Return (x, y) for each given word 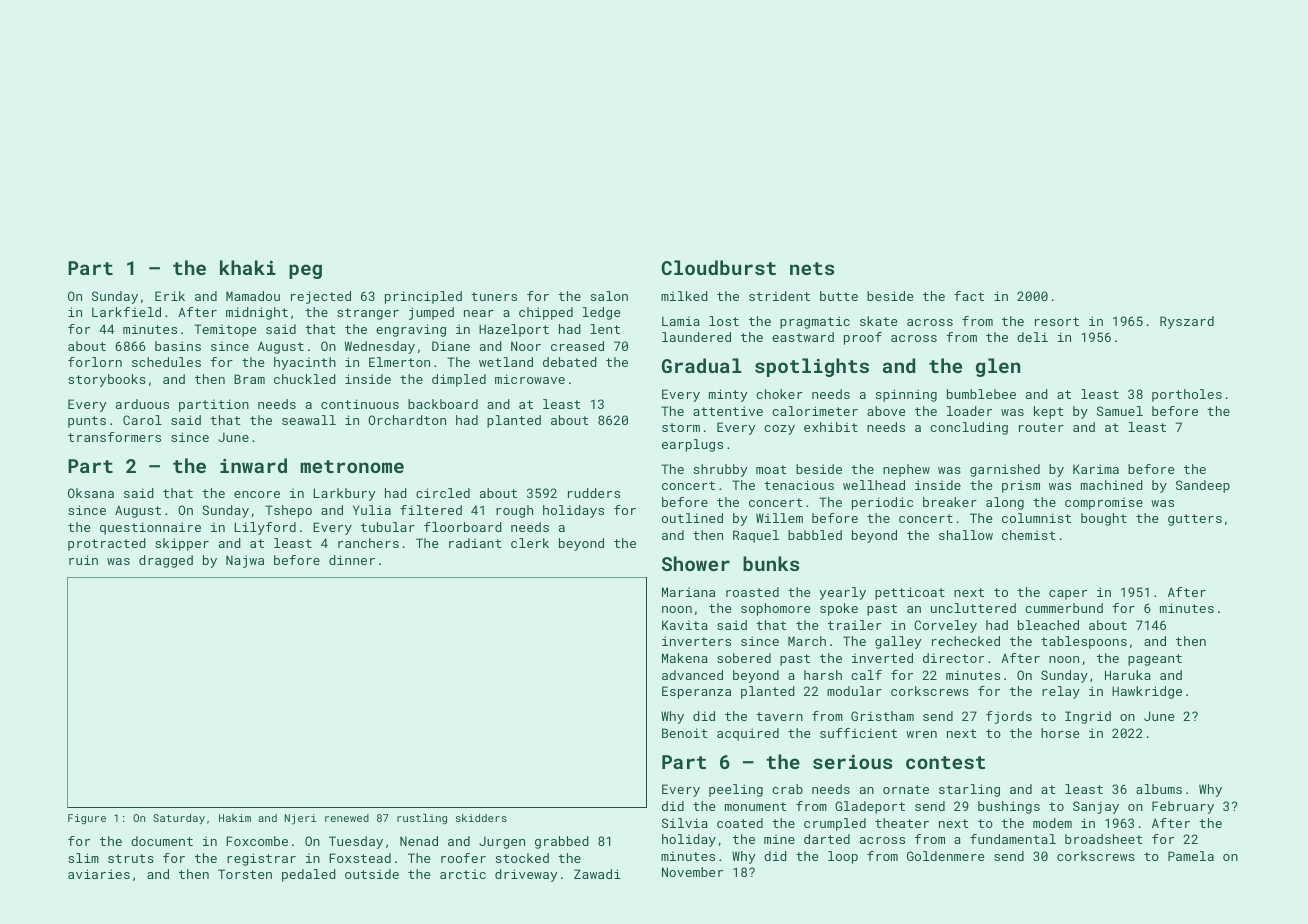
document (162, 841)
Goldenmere (945, 856)
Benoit (684, 733)
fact (969, 296)
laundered (696, 337)
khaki (248, 267)
